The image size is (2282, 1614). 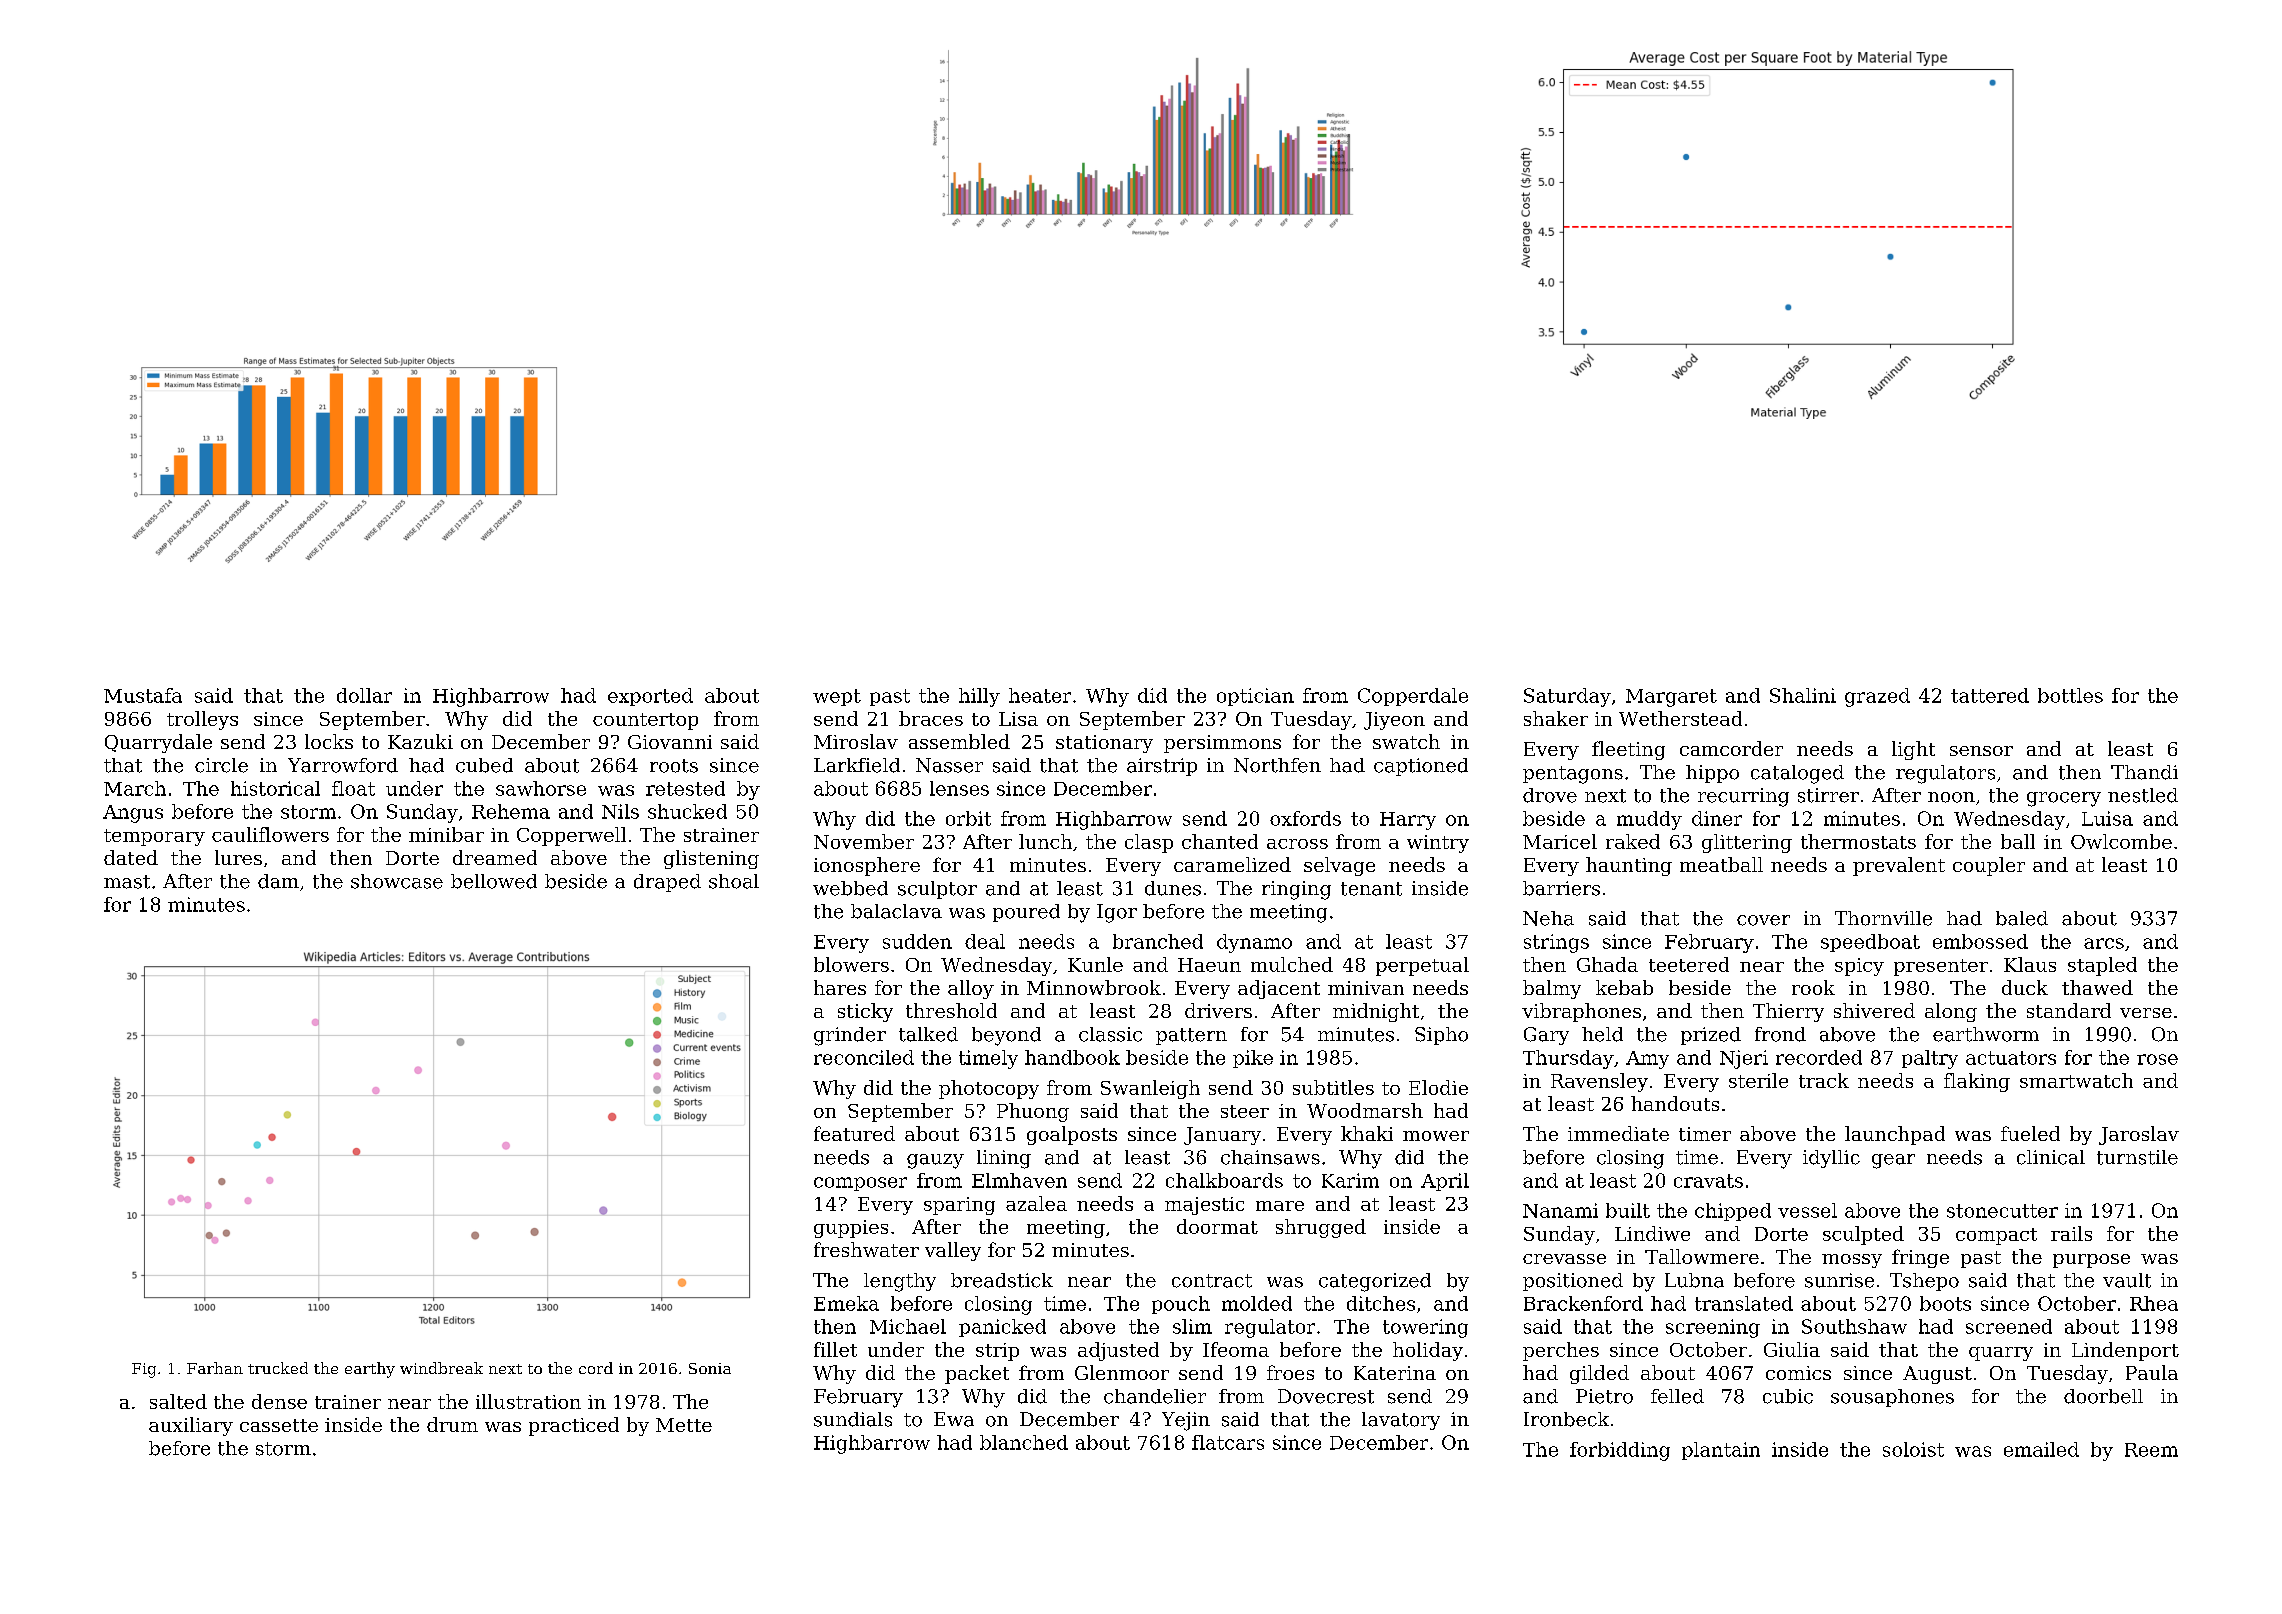 I want to click on Giovanni, so click(x=670, y=742).
